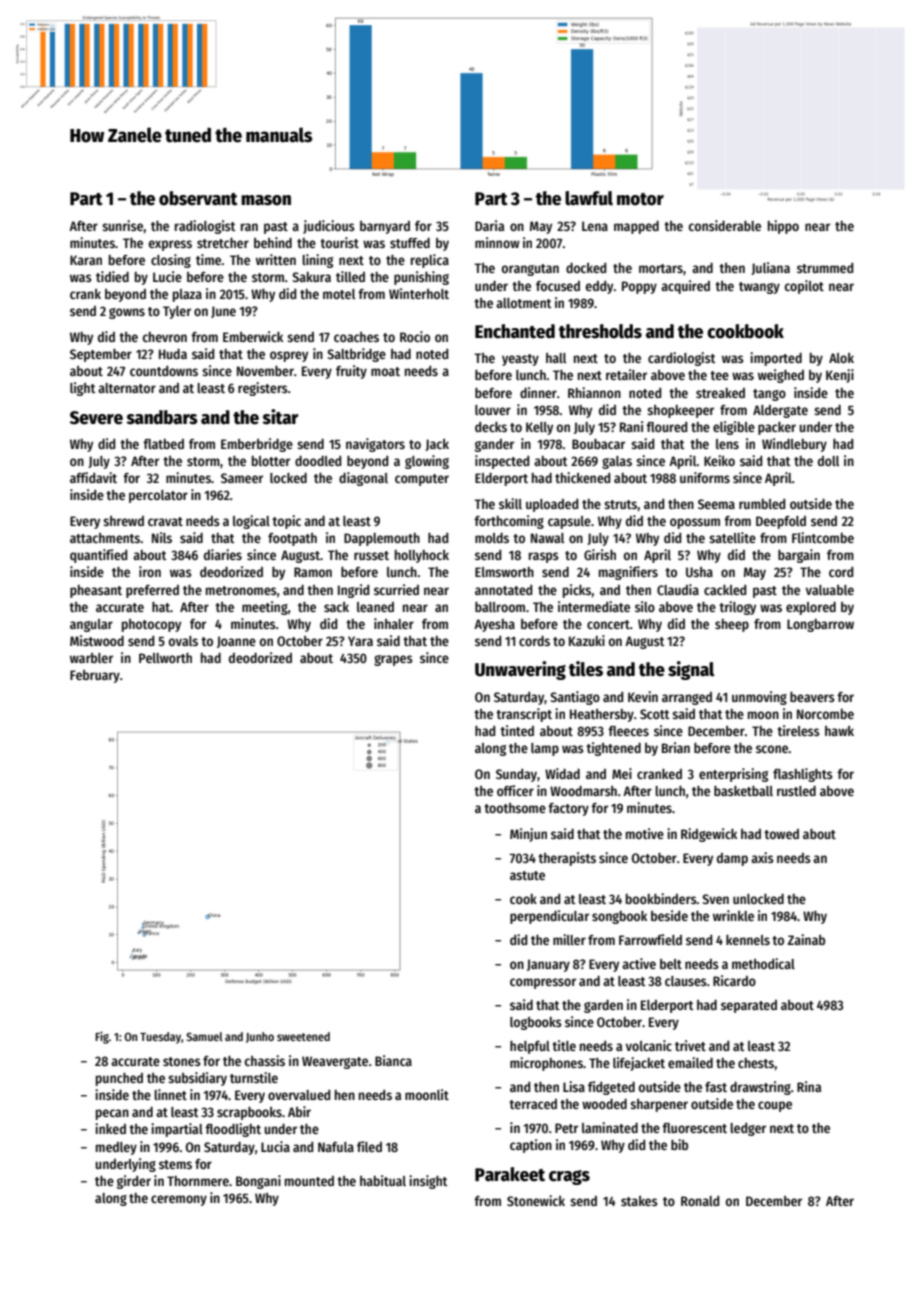 This screenshot has width=924, height=1308. What do you see at coordinates (809, 1086) in the screenshot?
I see `Rina` at bounding box center [809, 1086].
